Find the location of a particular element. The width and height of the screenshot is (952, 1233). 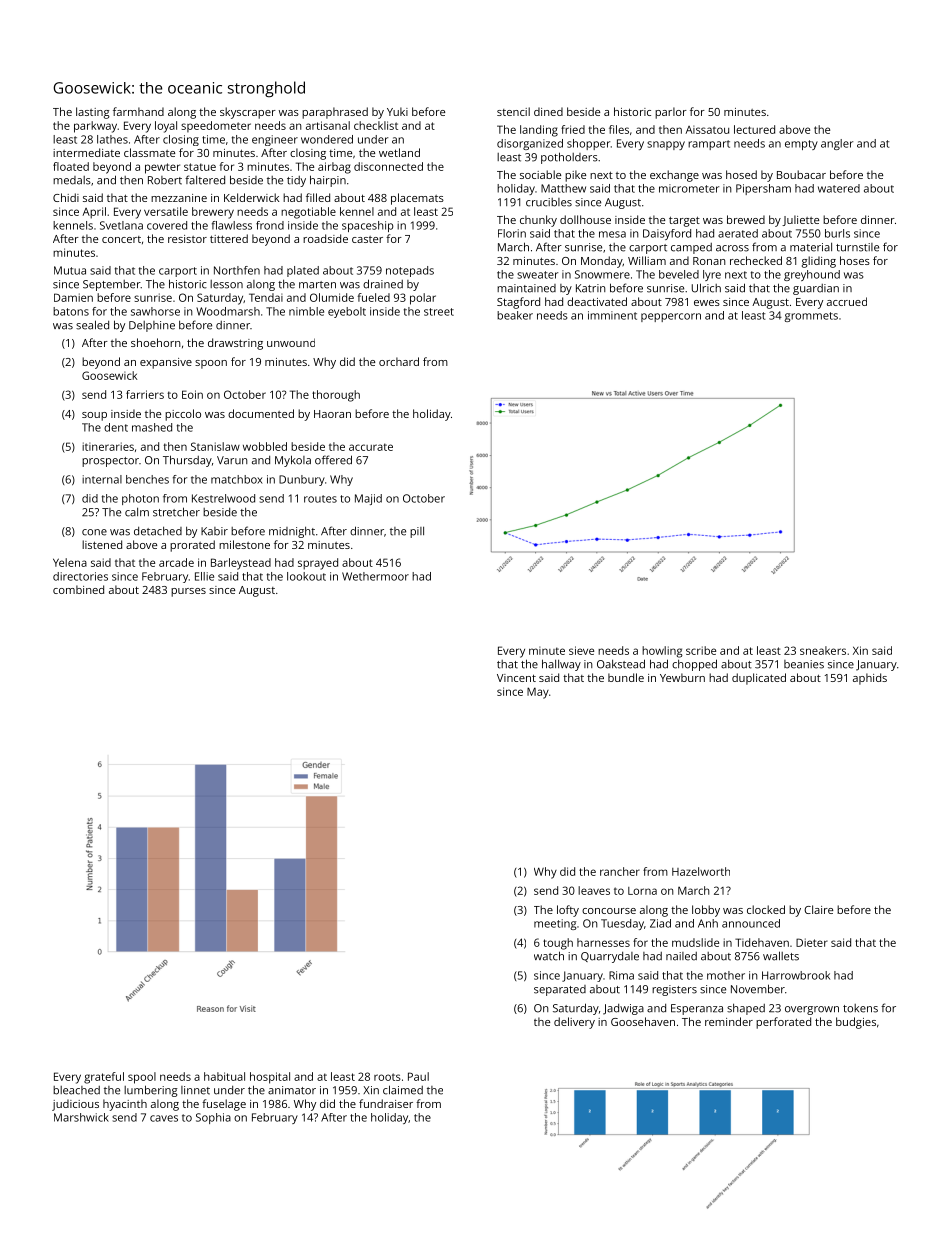

disorganized is located at coordinates (530, 144).
